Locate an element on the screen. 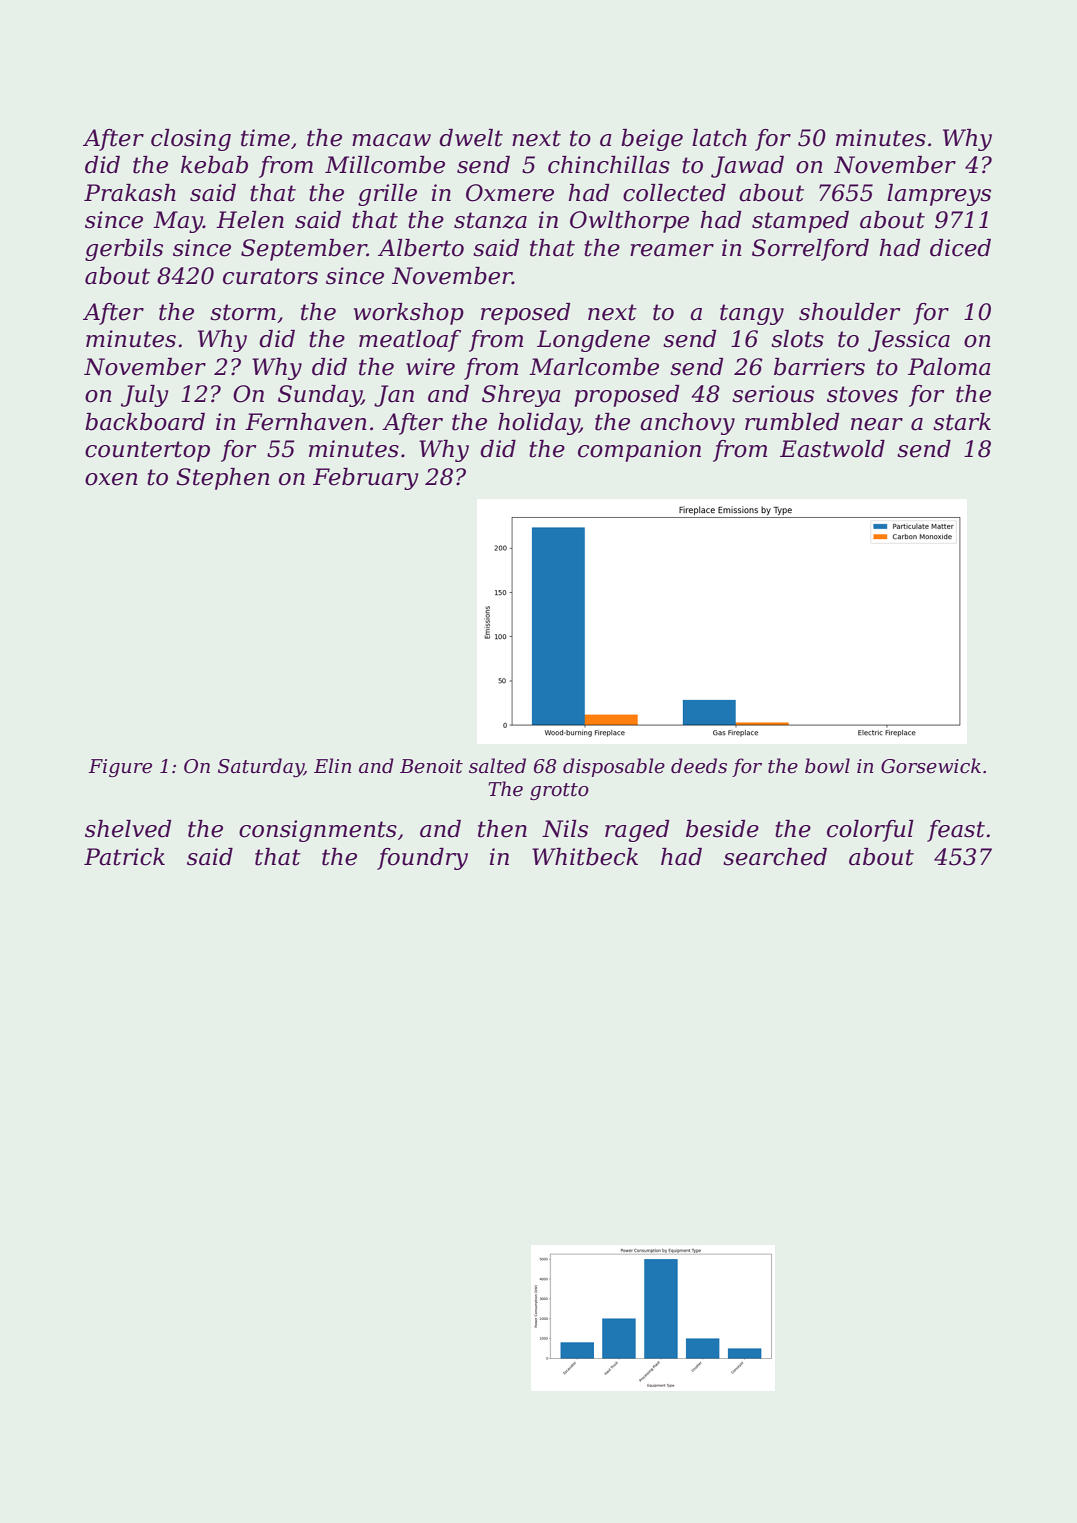 This screenshot has width=1077, height=1523. bowl is located at coordinates (827, 766).
